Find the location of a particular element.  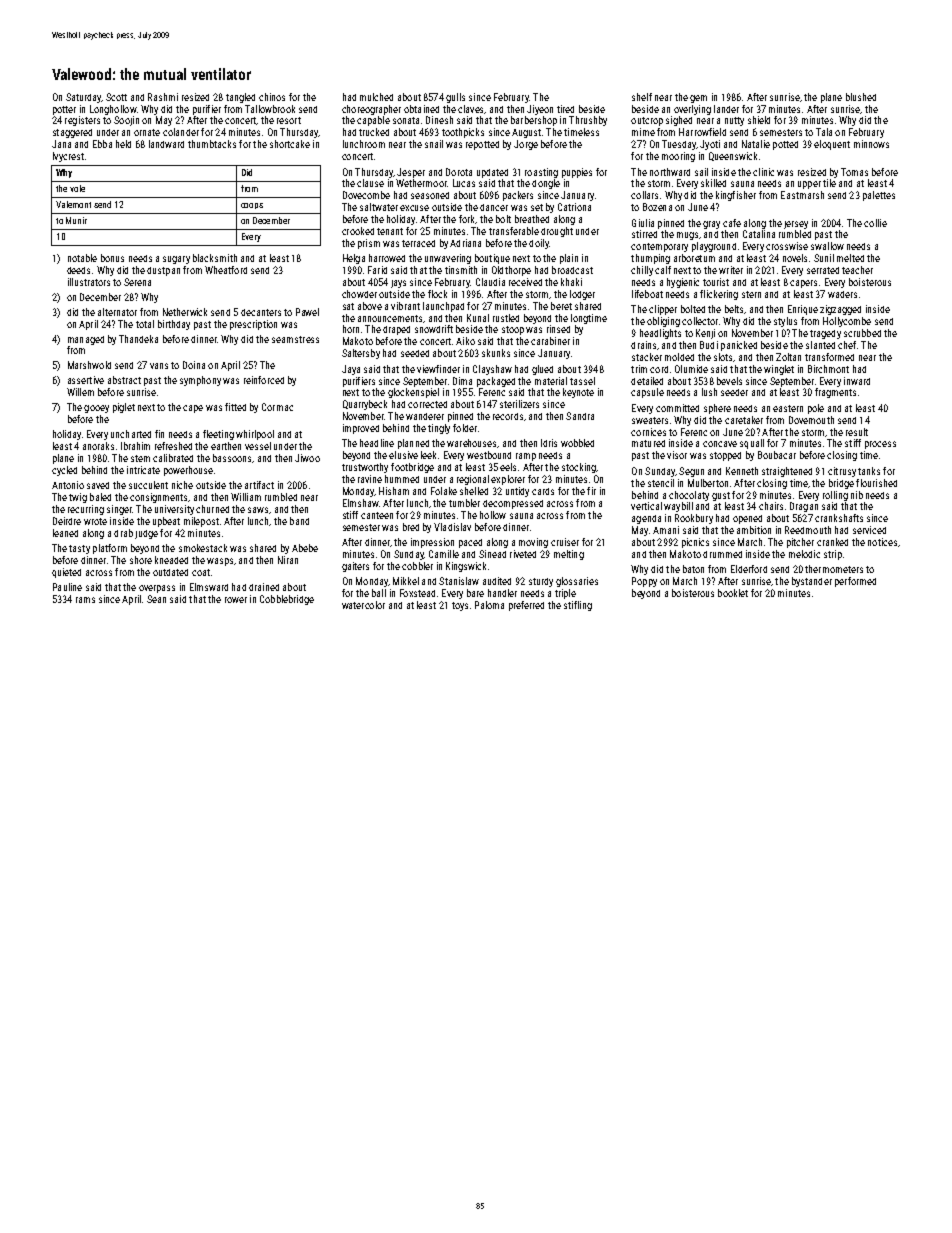

sonata is located at coordinates (406, 120).
